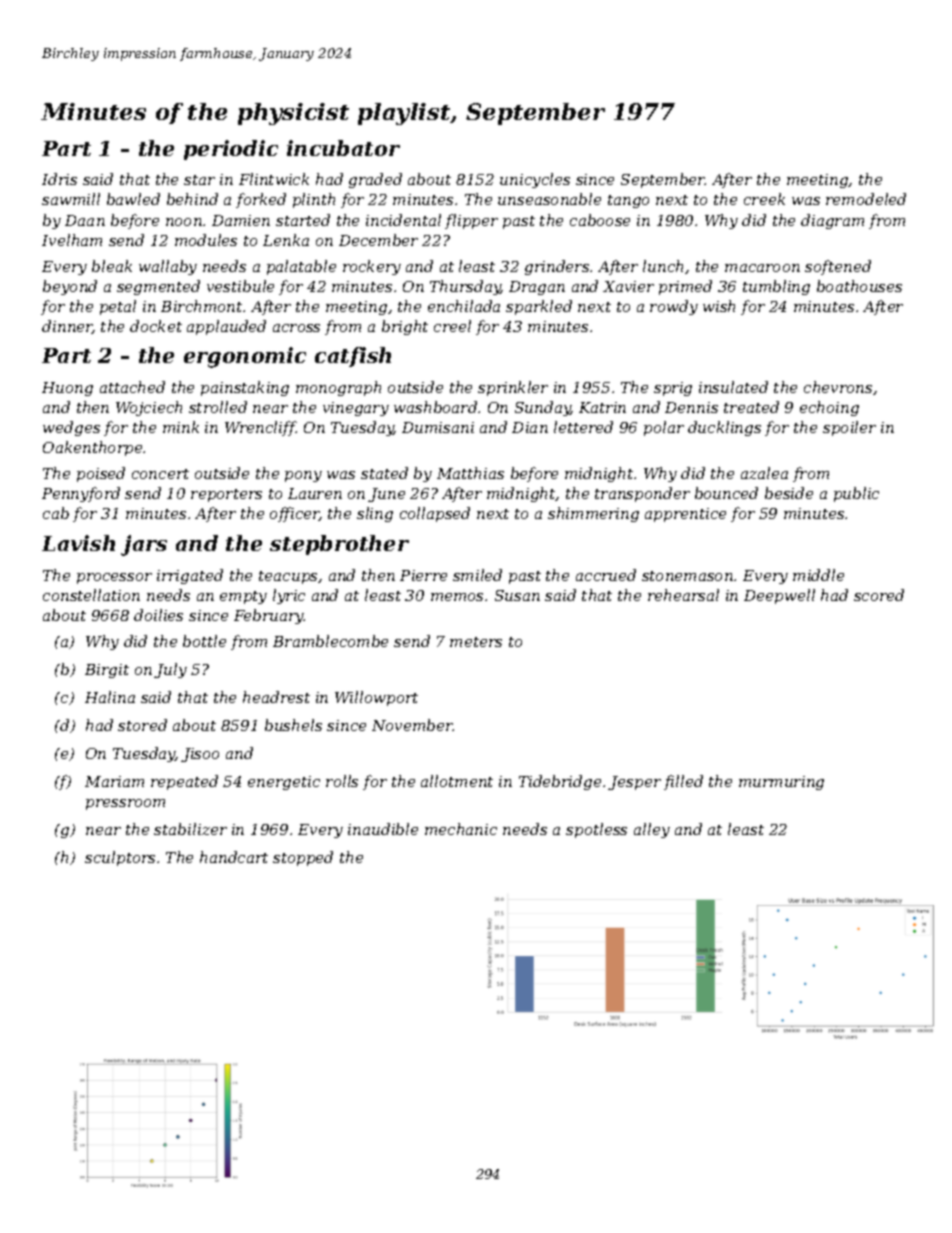 Image resolution: width=952 pixels, height=1233 pixels. What do you see at coordinates (204, 641) in the image?
I see `bottle` at bounding box center [204, 641].
